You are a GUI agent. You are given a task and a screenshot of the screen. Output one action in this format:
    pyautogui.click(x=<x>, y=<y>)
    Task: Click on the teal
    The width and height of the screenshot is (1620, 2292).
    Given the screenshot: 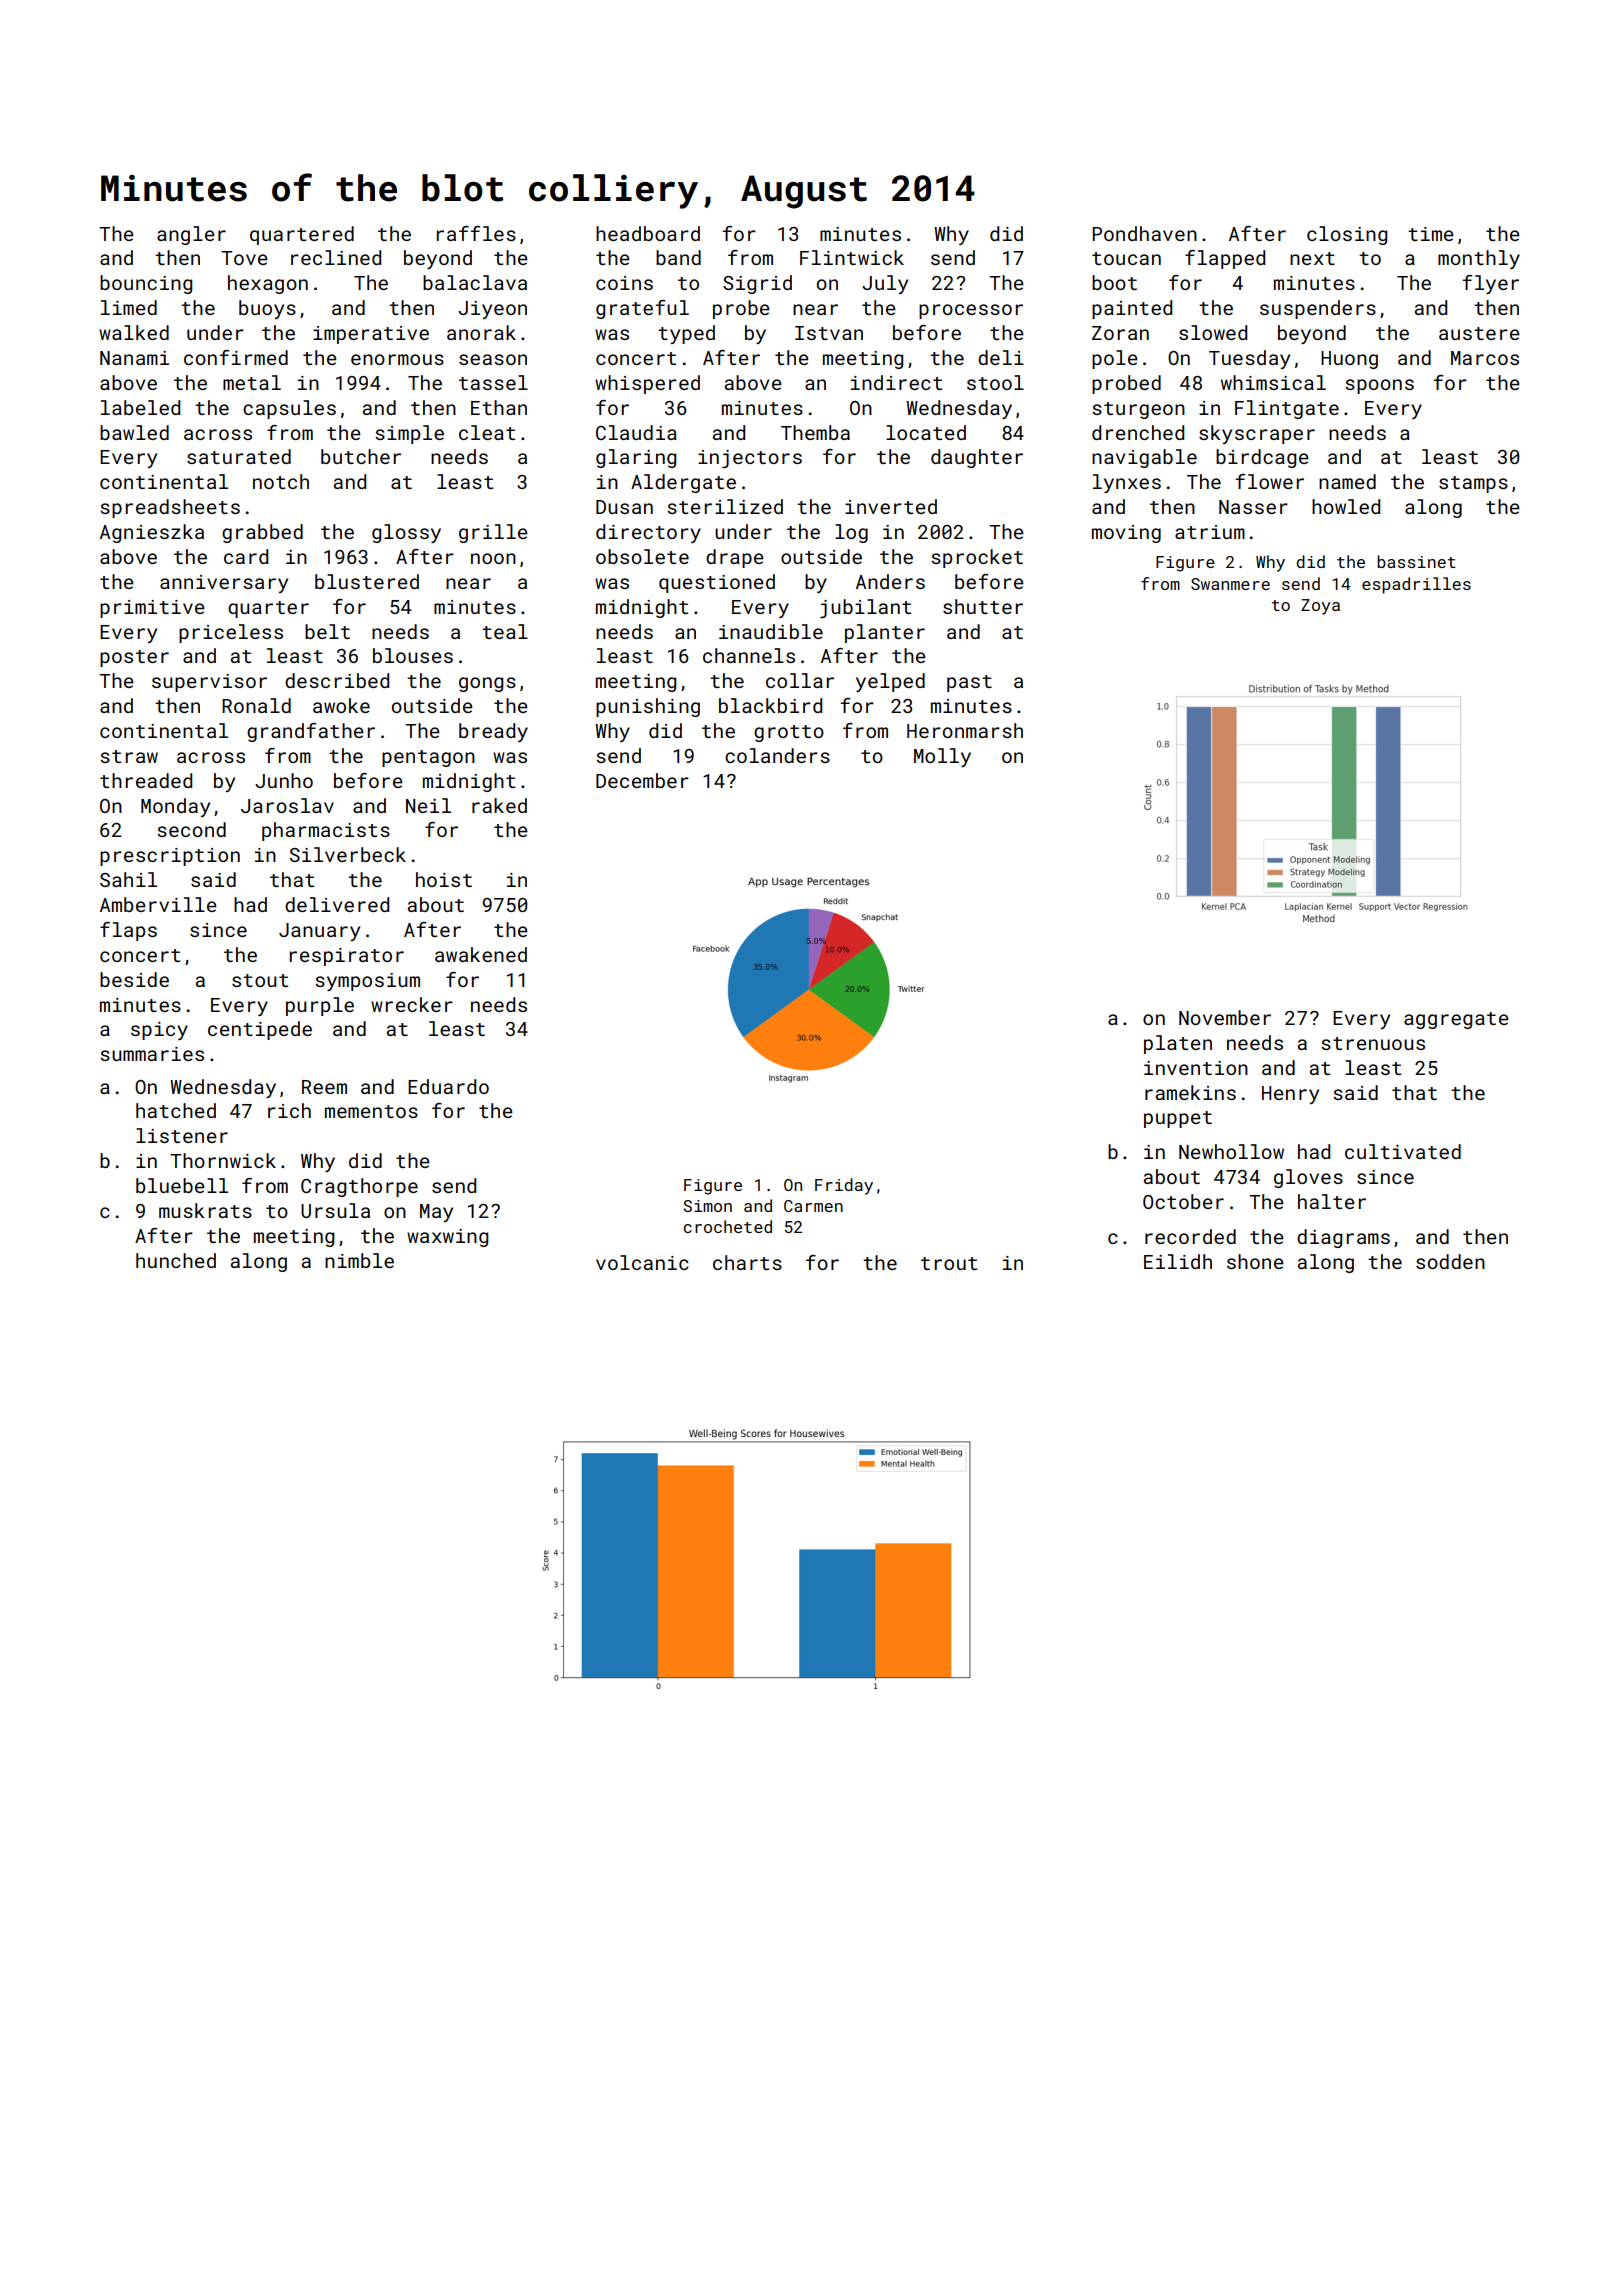 What is the action you would take?
    pyautogui.click(x=505, y=631)
